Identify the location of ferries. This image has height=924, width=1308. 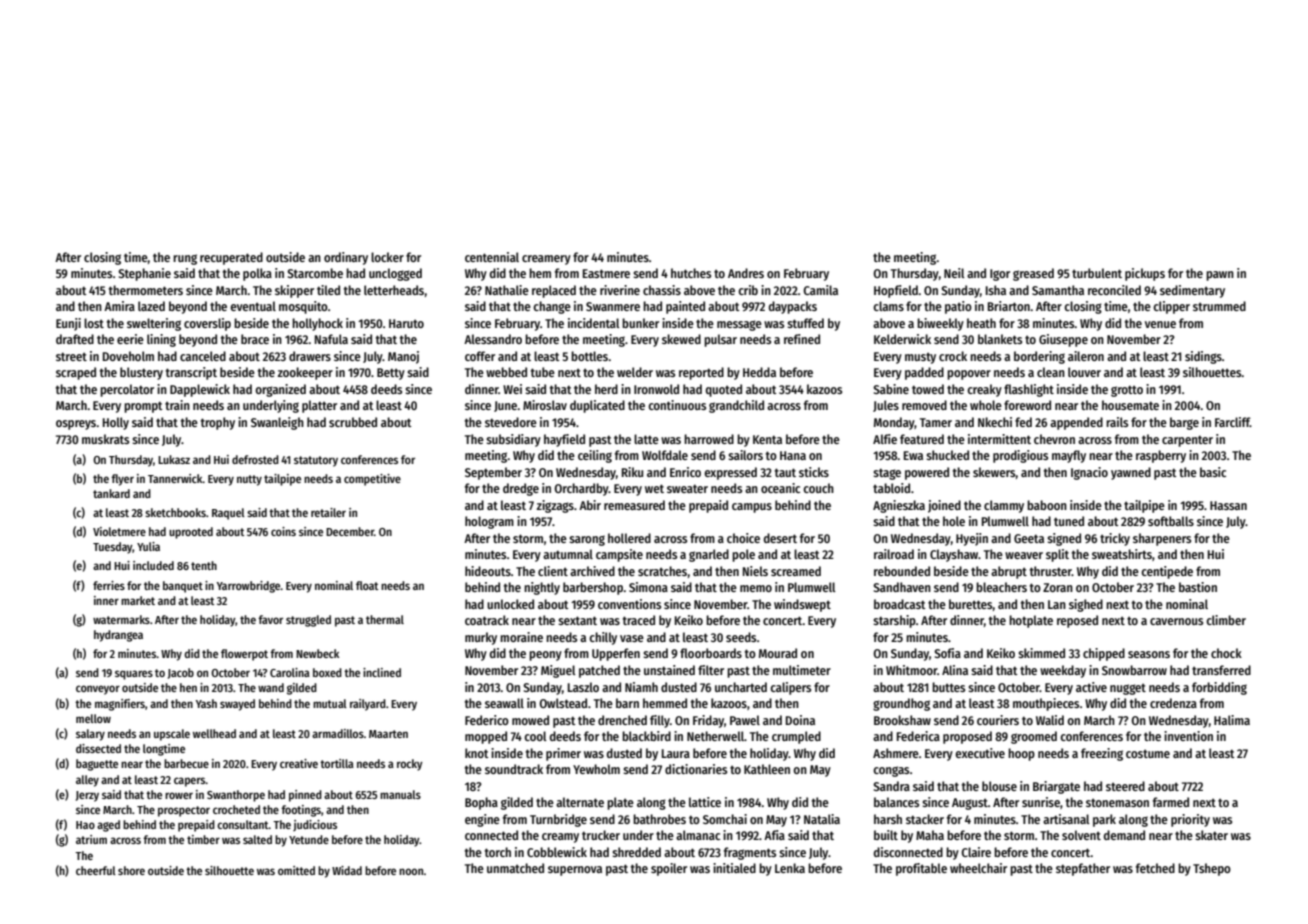
(109, 585).
